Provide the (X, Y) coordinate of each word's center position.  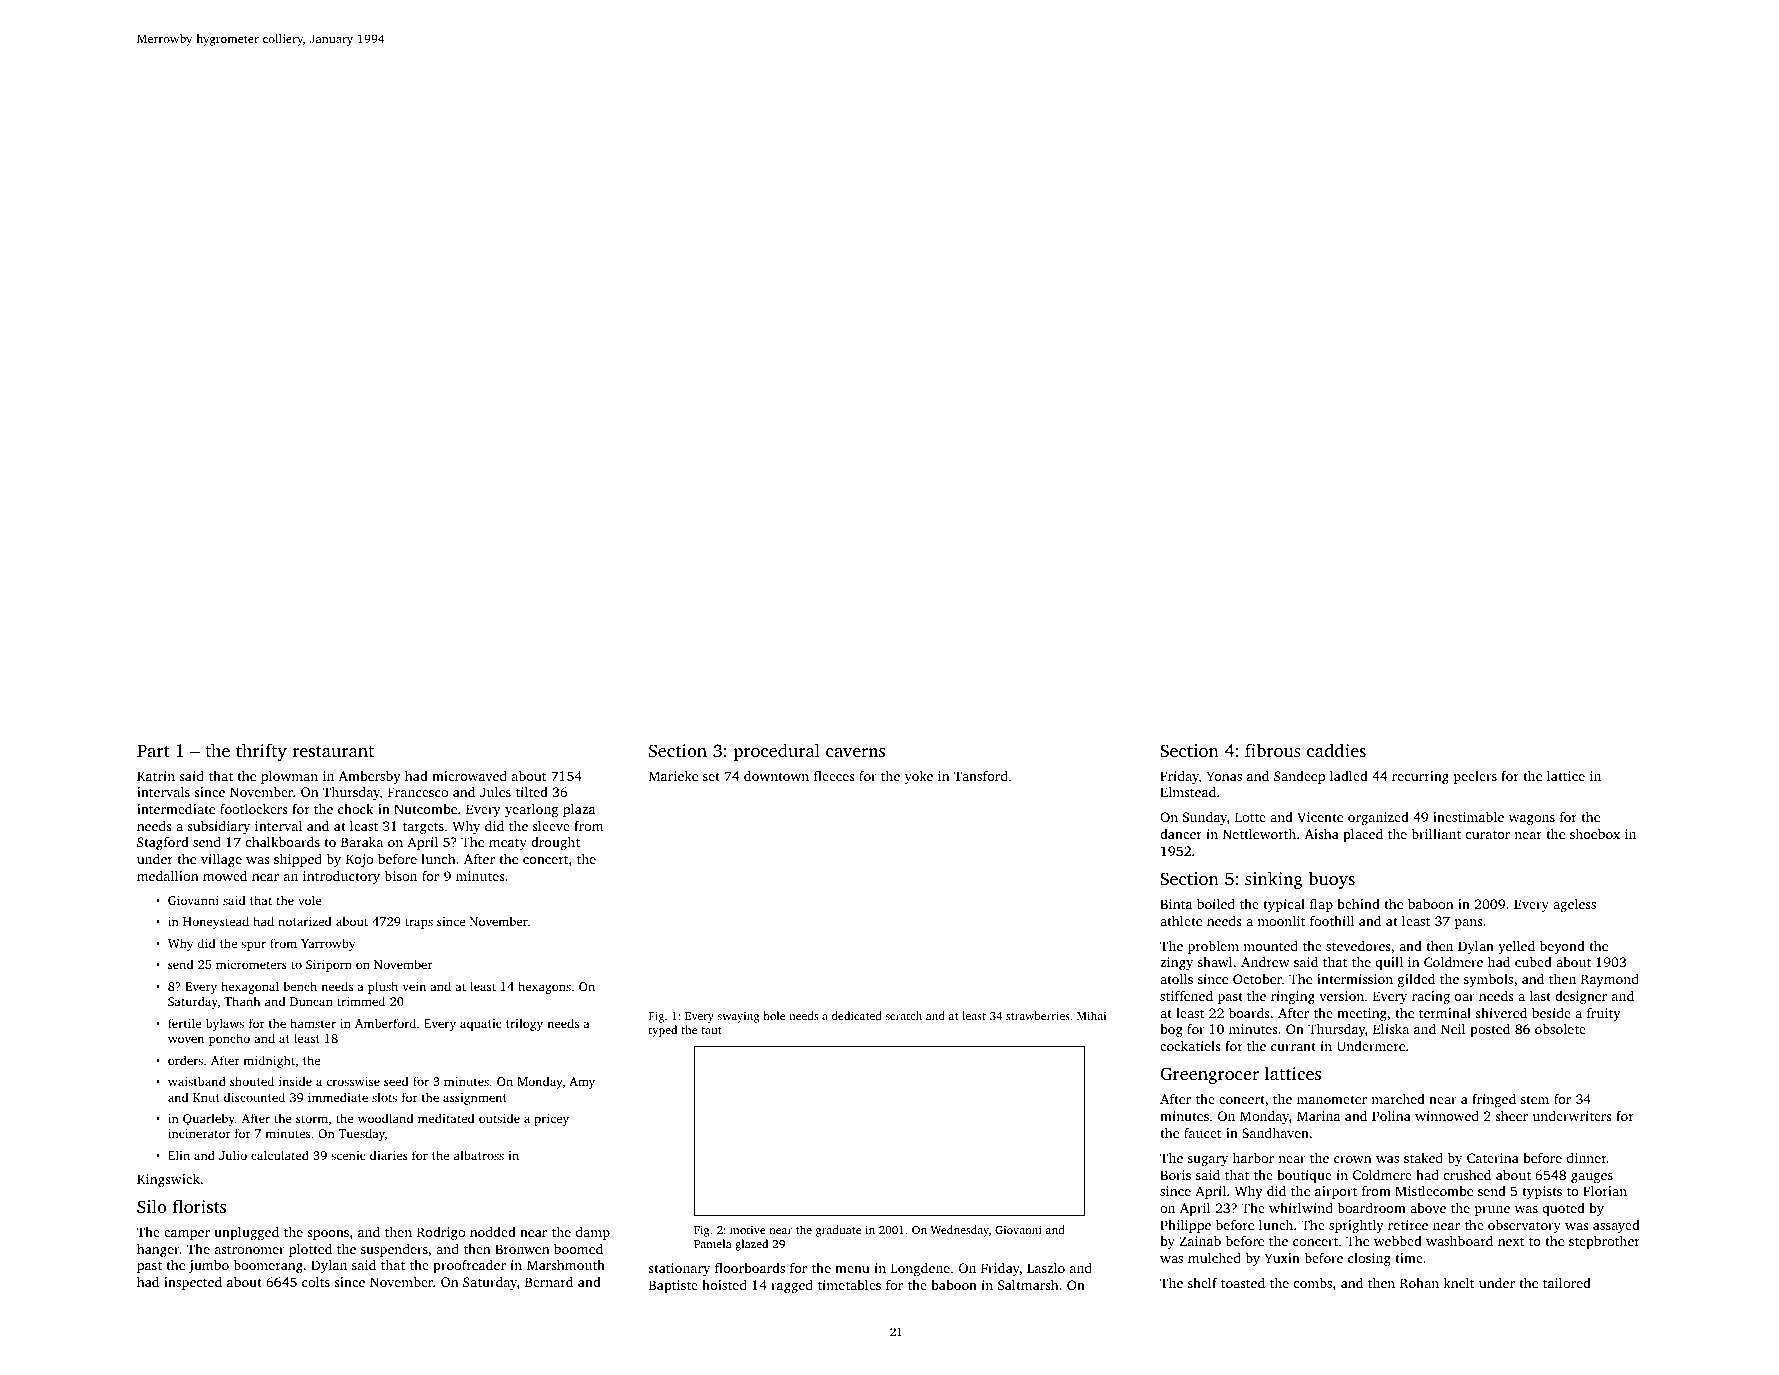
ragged (792, 1286)
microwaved (469, 775)
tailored (1567, 1283)
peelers (1475, 777)
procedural (776, 752)
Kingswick (168, 1180)
